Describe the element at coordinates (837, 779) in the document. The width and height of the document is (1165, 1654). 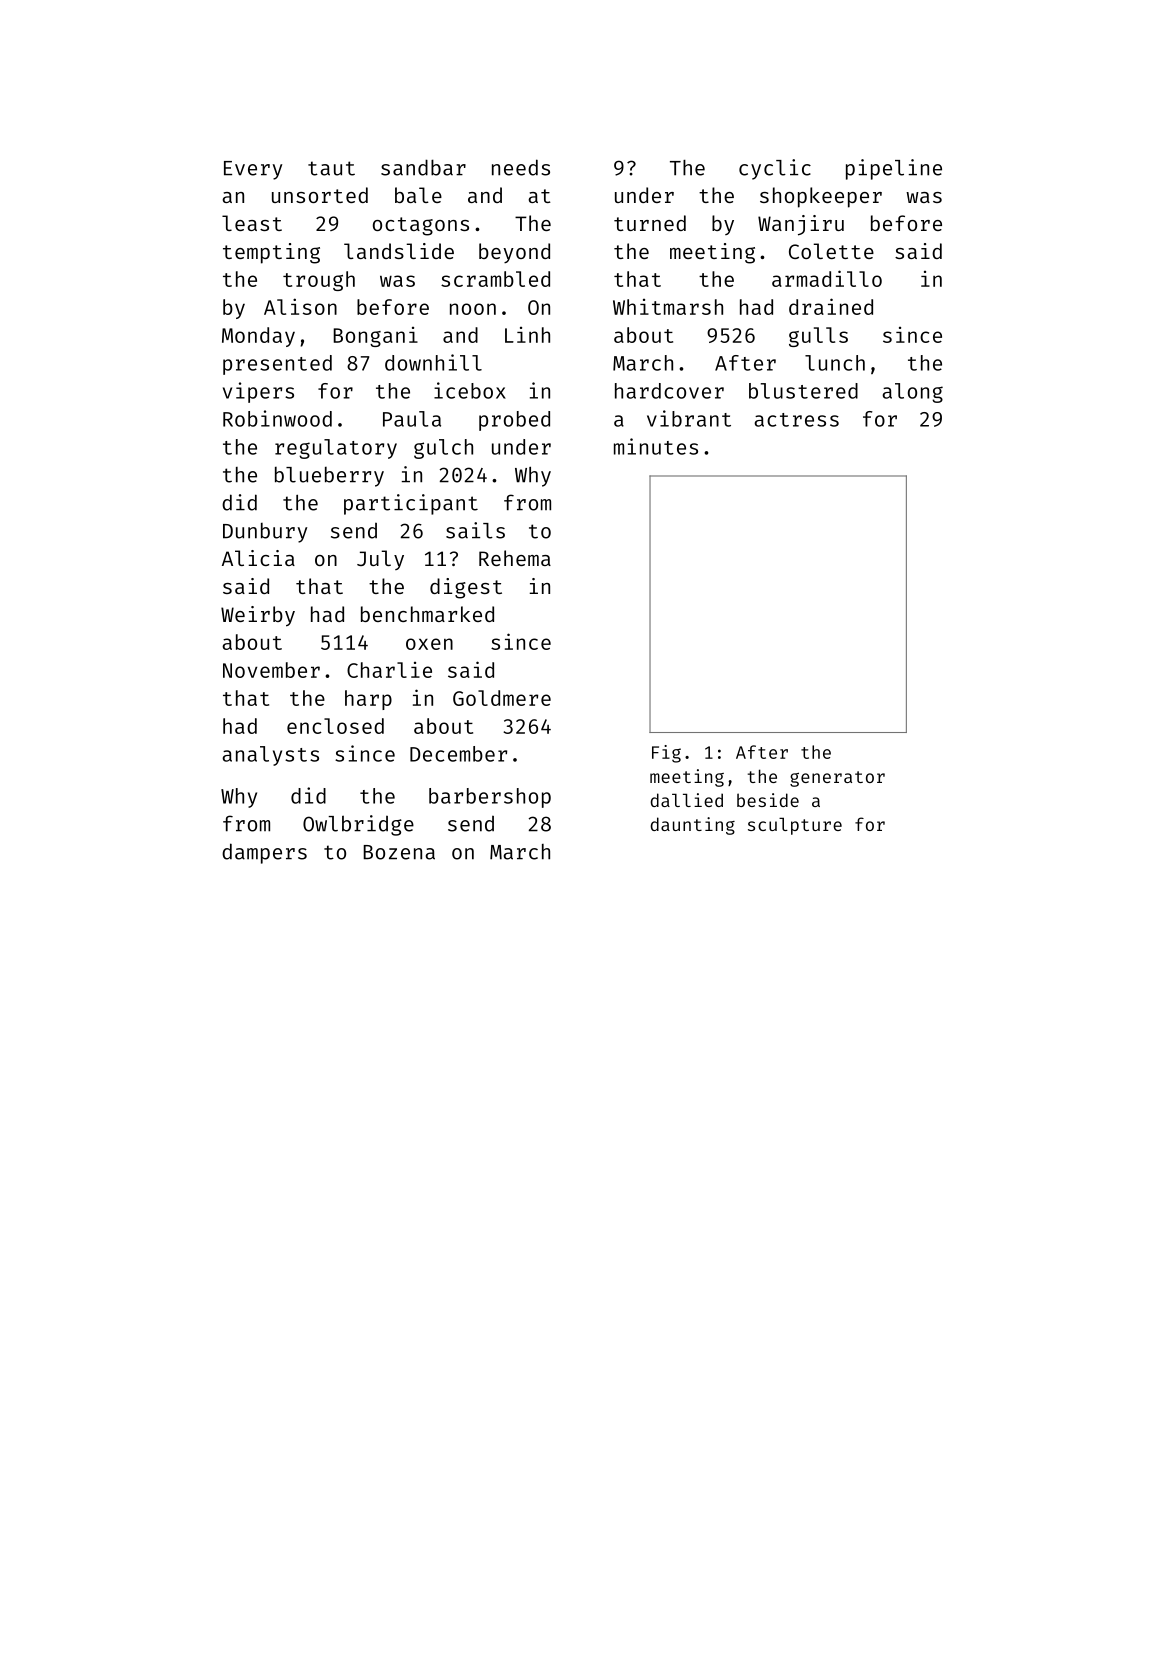
I see `generator` at that location.
